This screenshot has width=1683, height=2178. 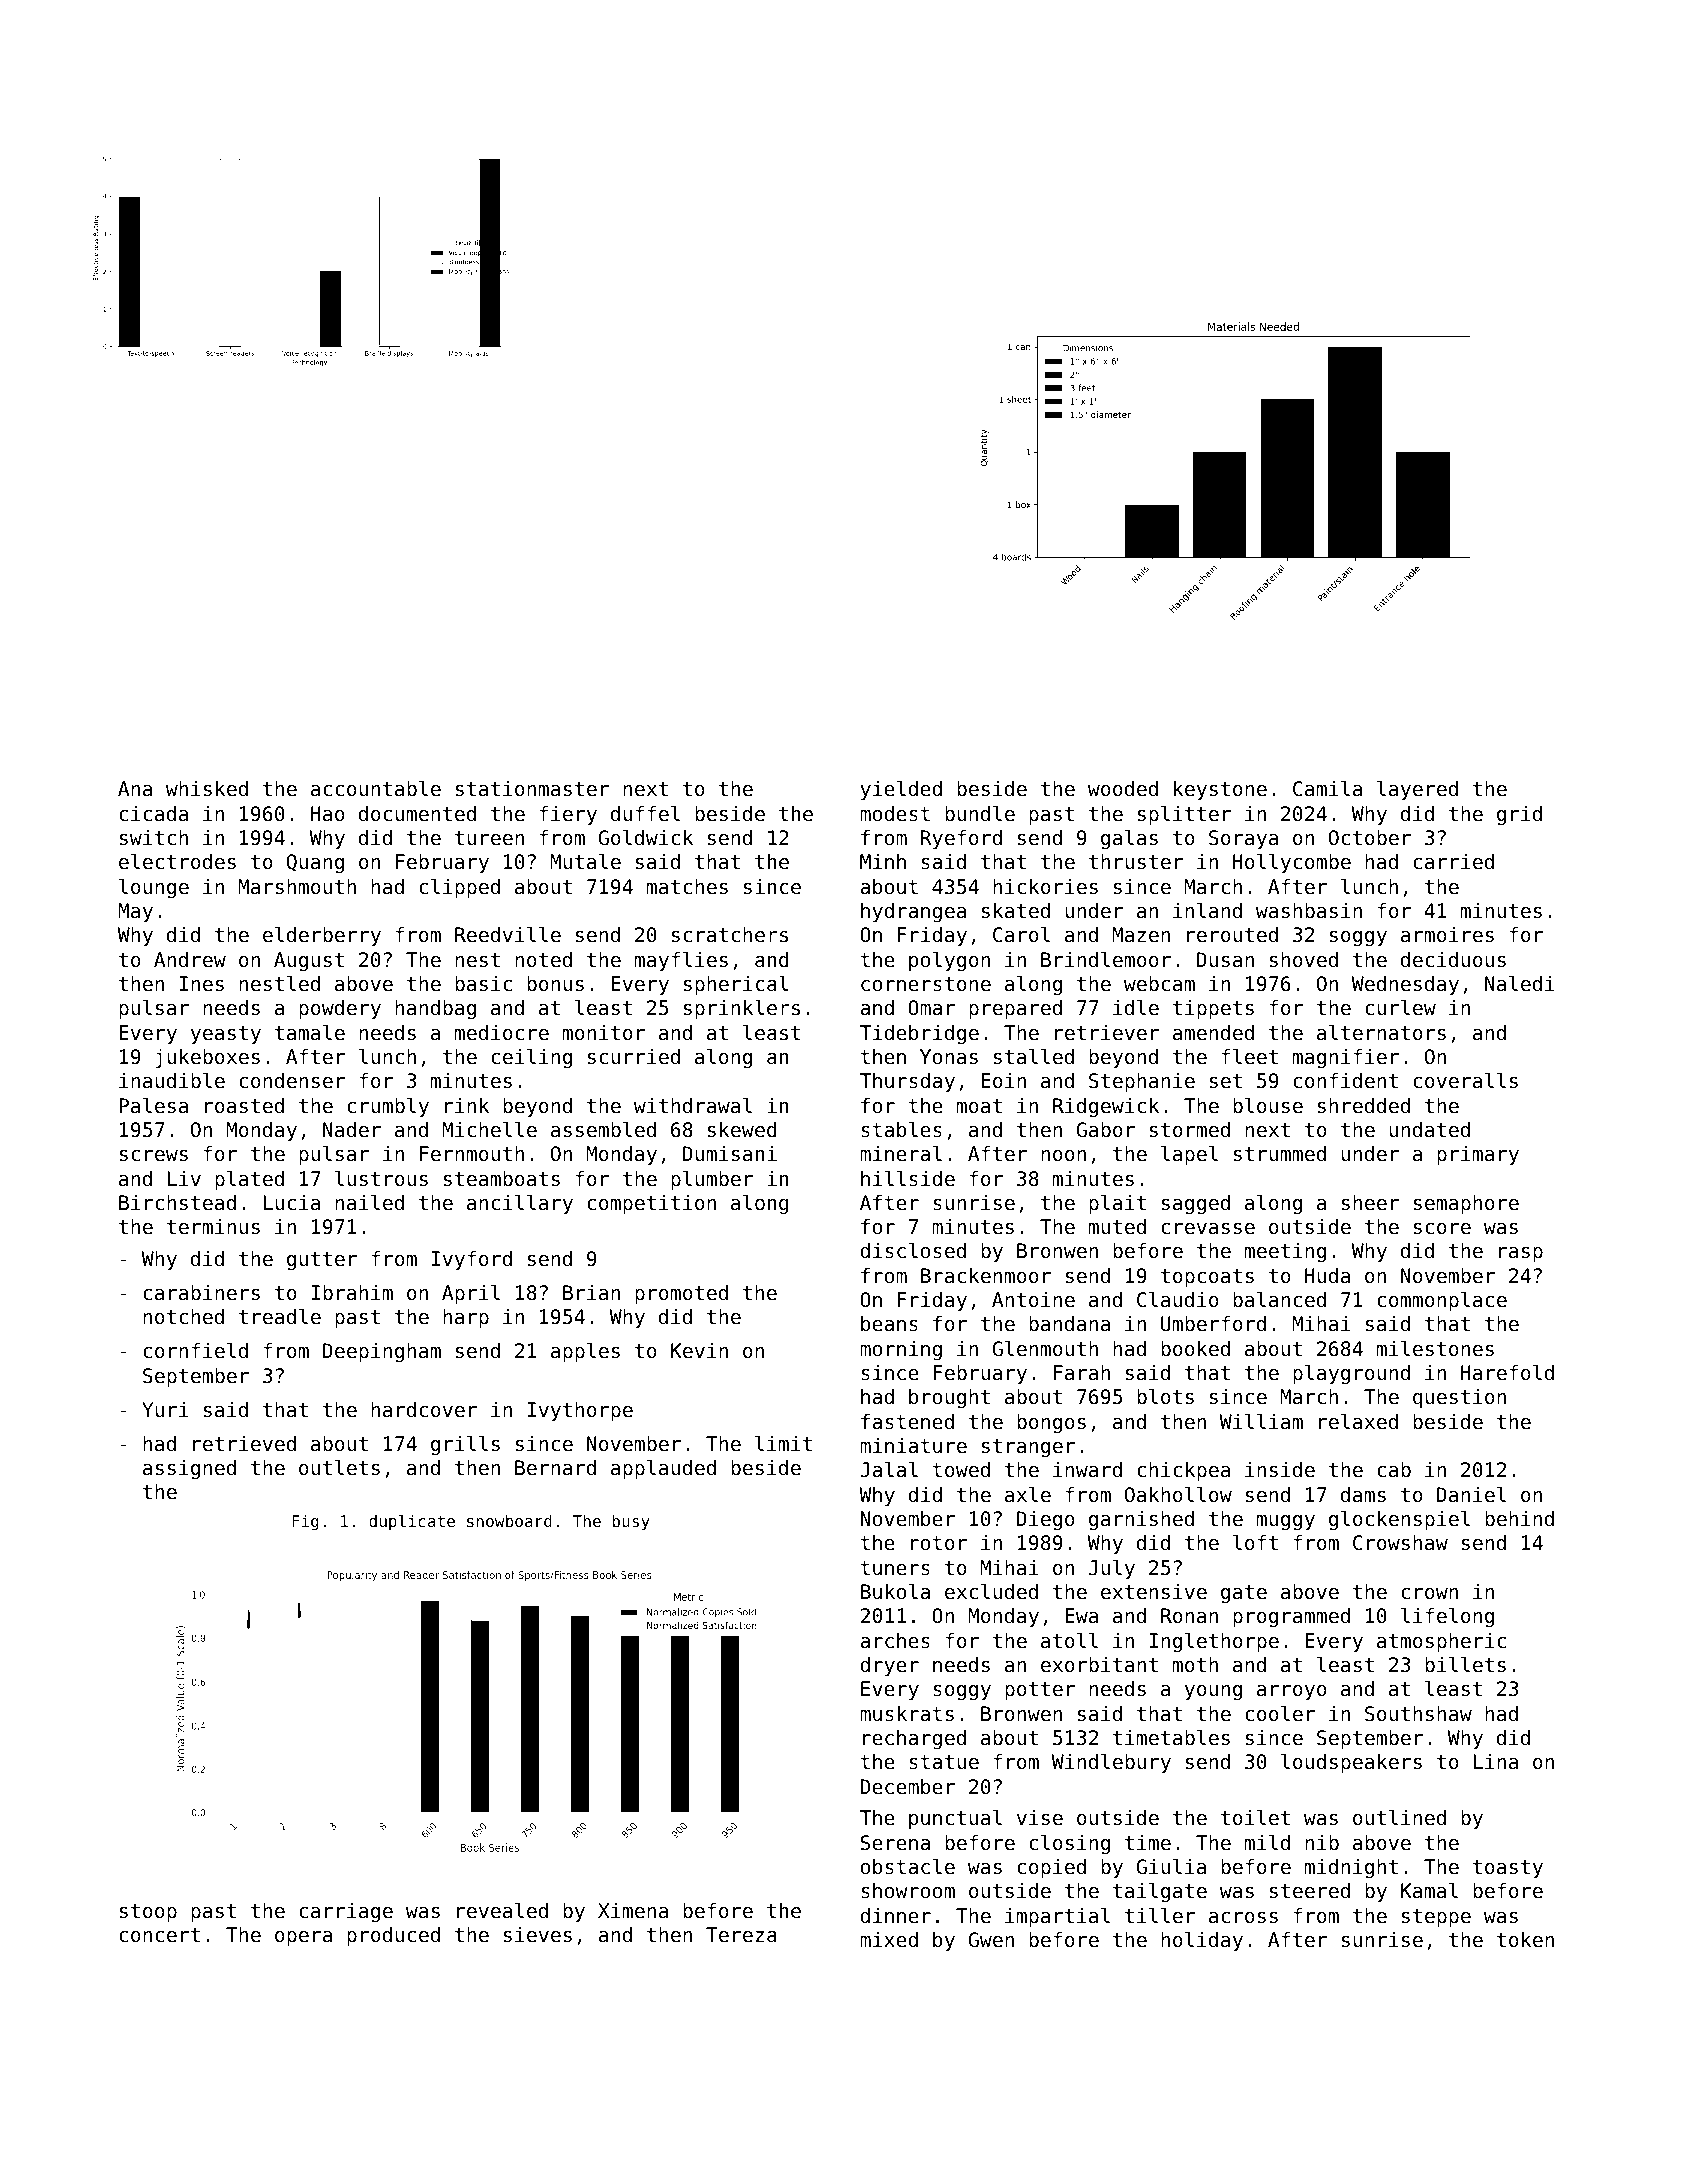 What do you see at coordinates (634, 1057) in the screenshot?
I see `scurried` at bounding box center [634, 1057].
